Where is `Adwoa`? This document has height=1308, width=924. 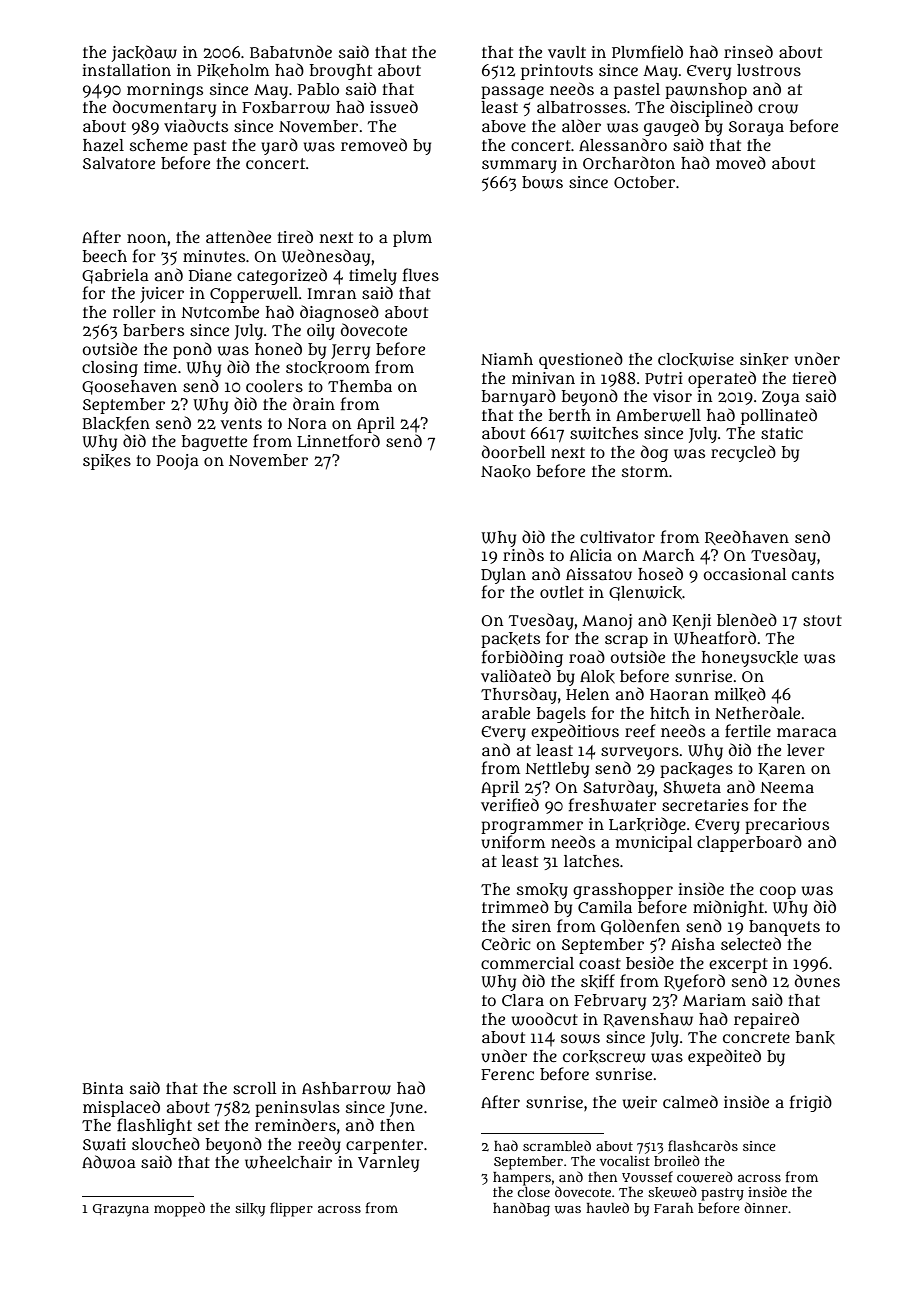 Adwoa is located at coordinates (109, 1162).
